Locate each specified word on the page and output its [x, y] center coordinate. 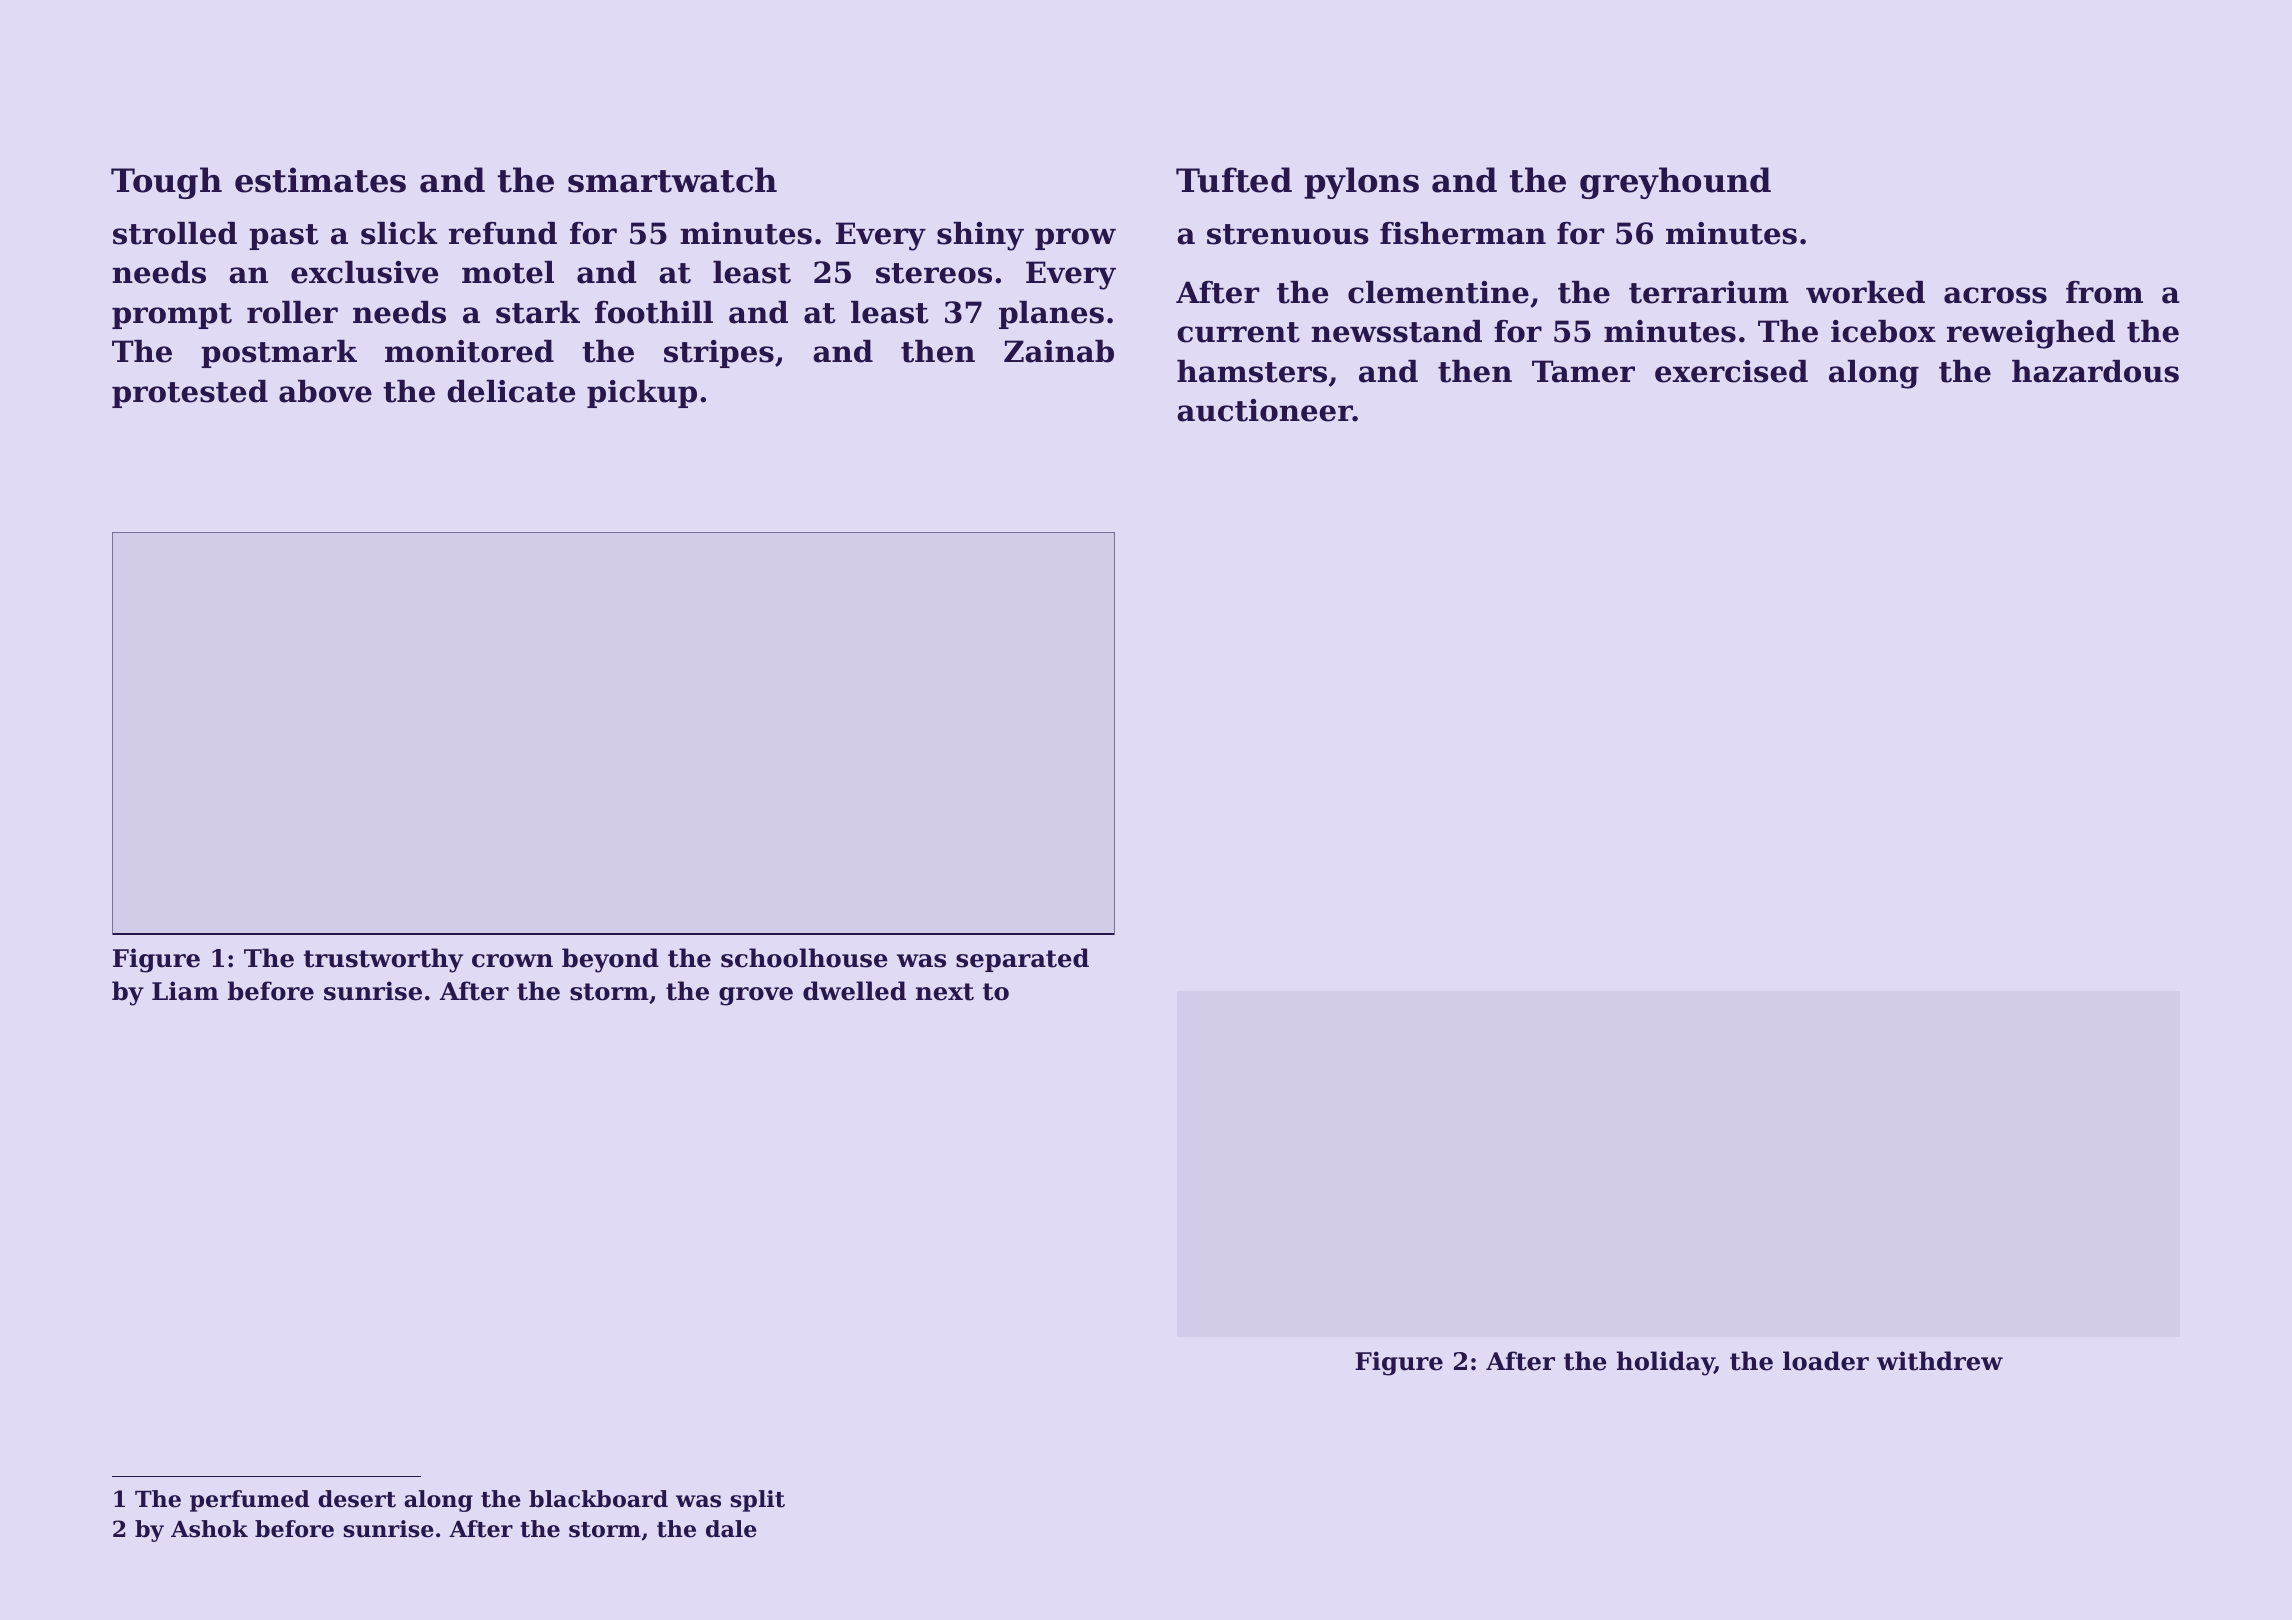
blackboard [598, 1499]
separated [1022, 960]
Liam [185, 991]
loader [1826, 1361]
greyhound [1675, 183]
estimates [320, 180]
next [945, 992]
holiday [1665, 1363]
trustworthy [383, 960]
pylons [1361, 183]
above [325, 391]
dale [731, 1529]
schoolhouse [804, 958]
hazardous [2095, 371]
